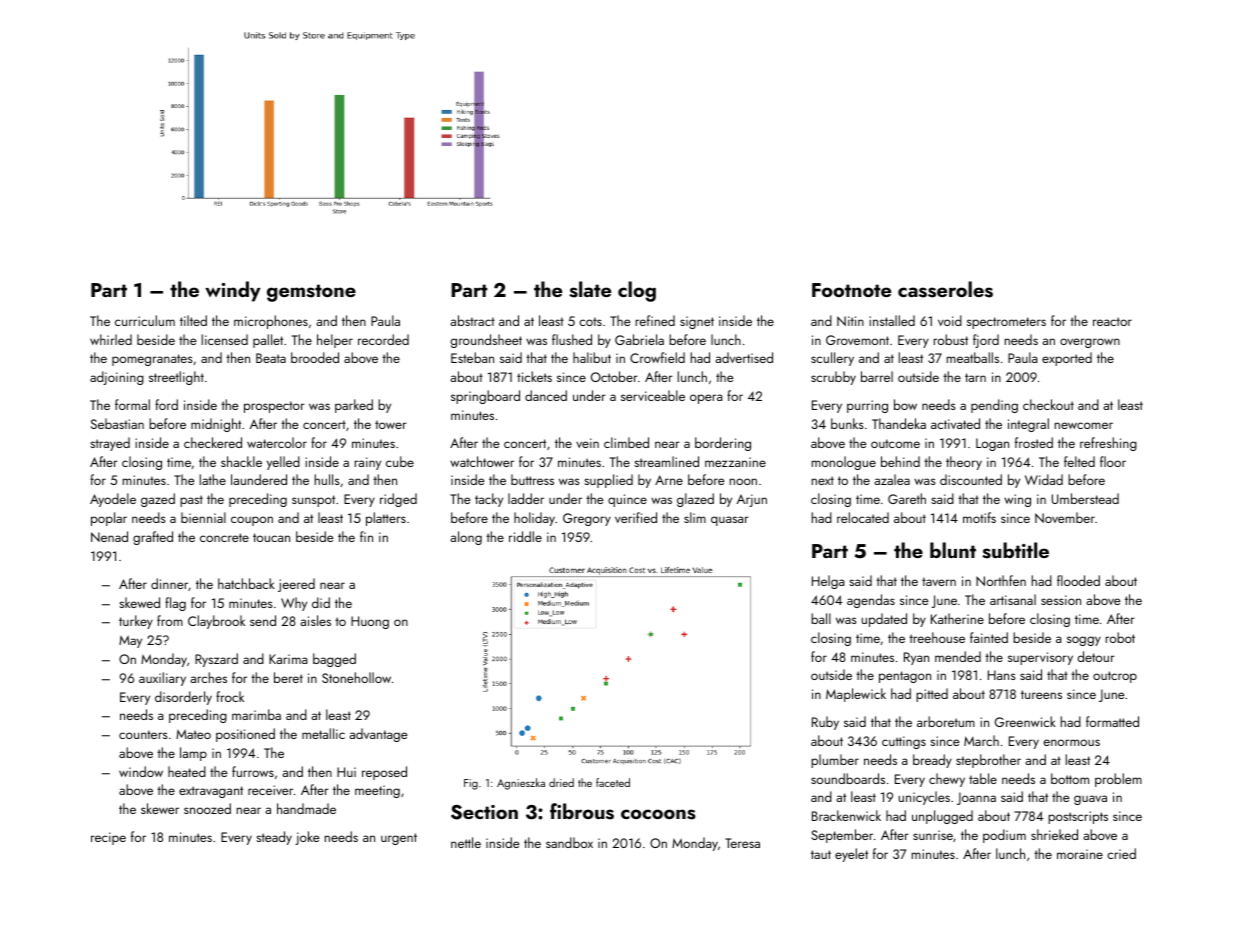 The width and height of the document is (1233, 952). Describe the element at coordinates (327, 479) in the document. I see `hulls` at that location.
